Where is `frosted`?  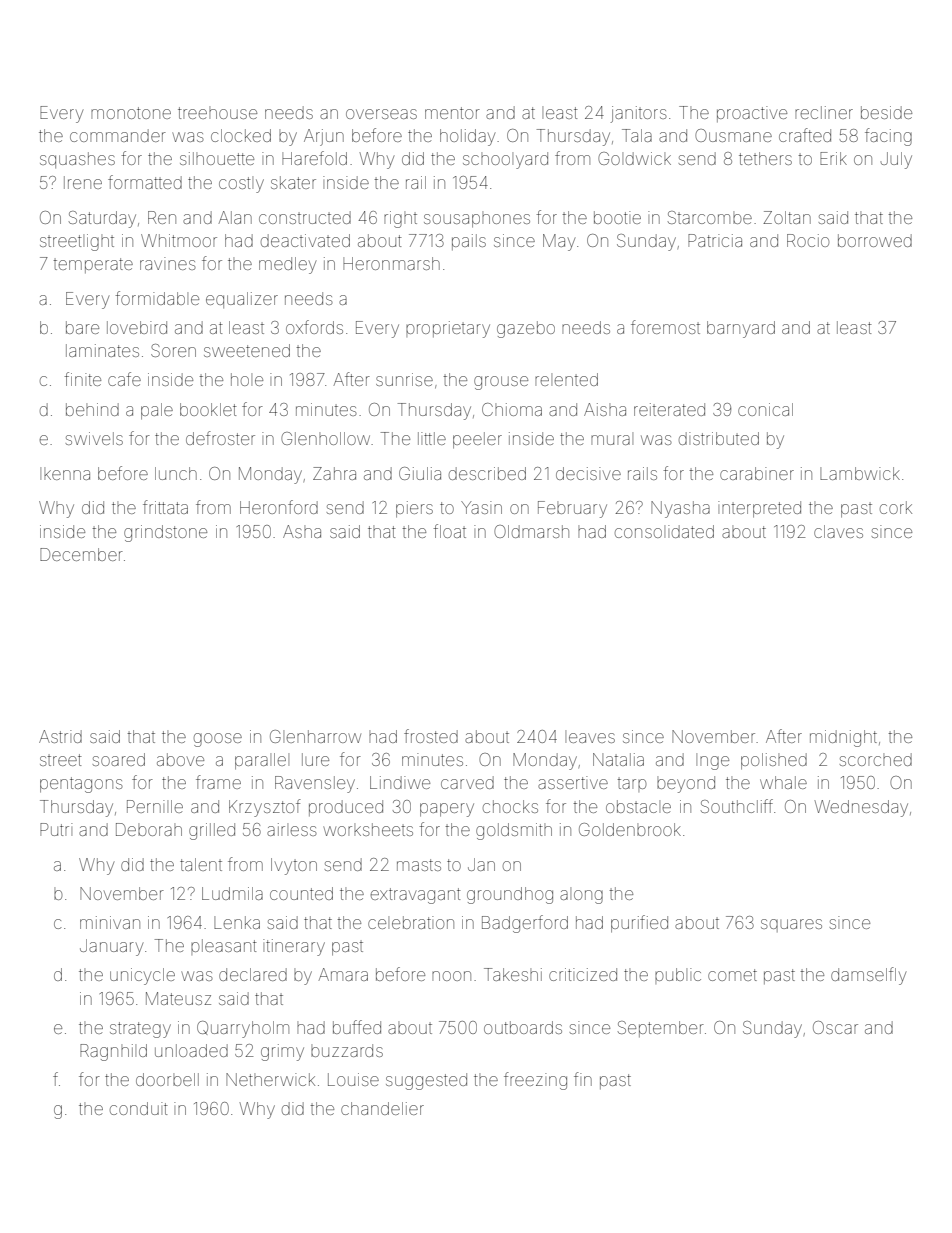 frosted is located at coordinates (431, 736).
